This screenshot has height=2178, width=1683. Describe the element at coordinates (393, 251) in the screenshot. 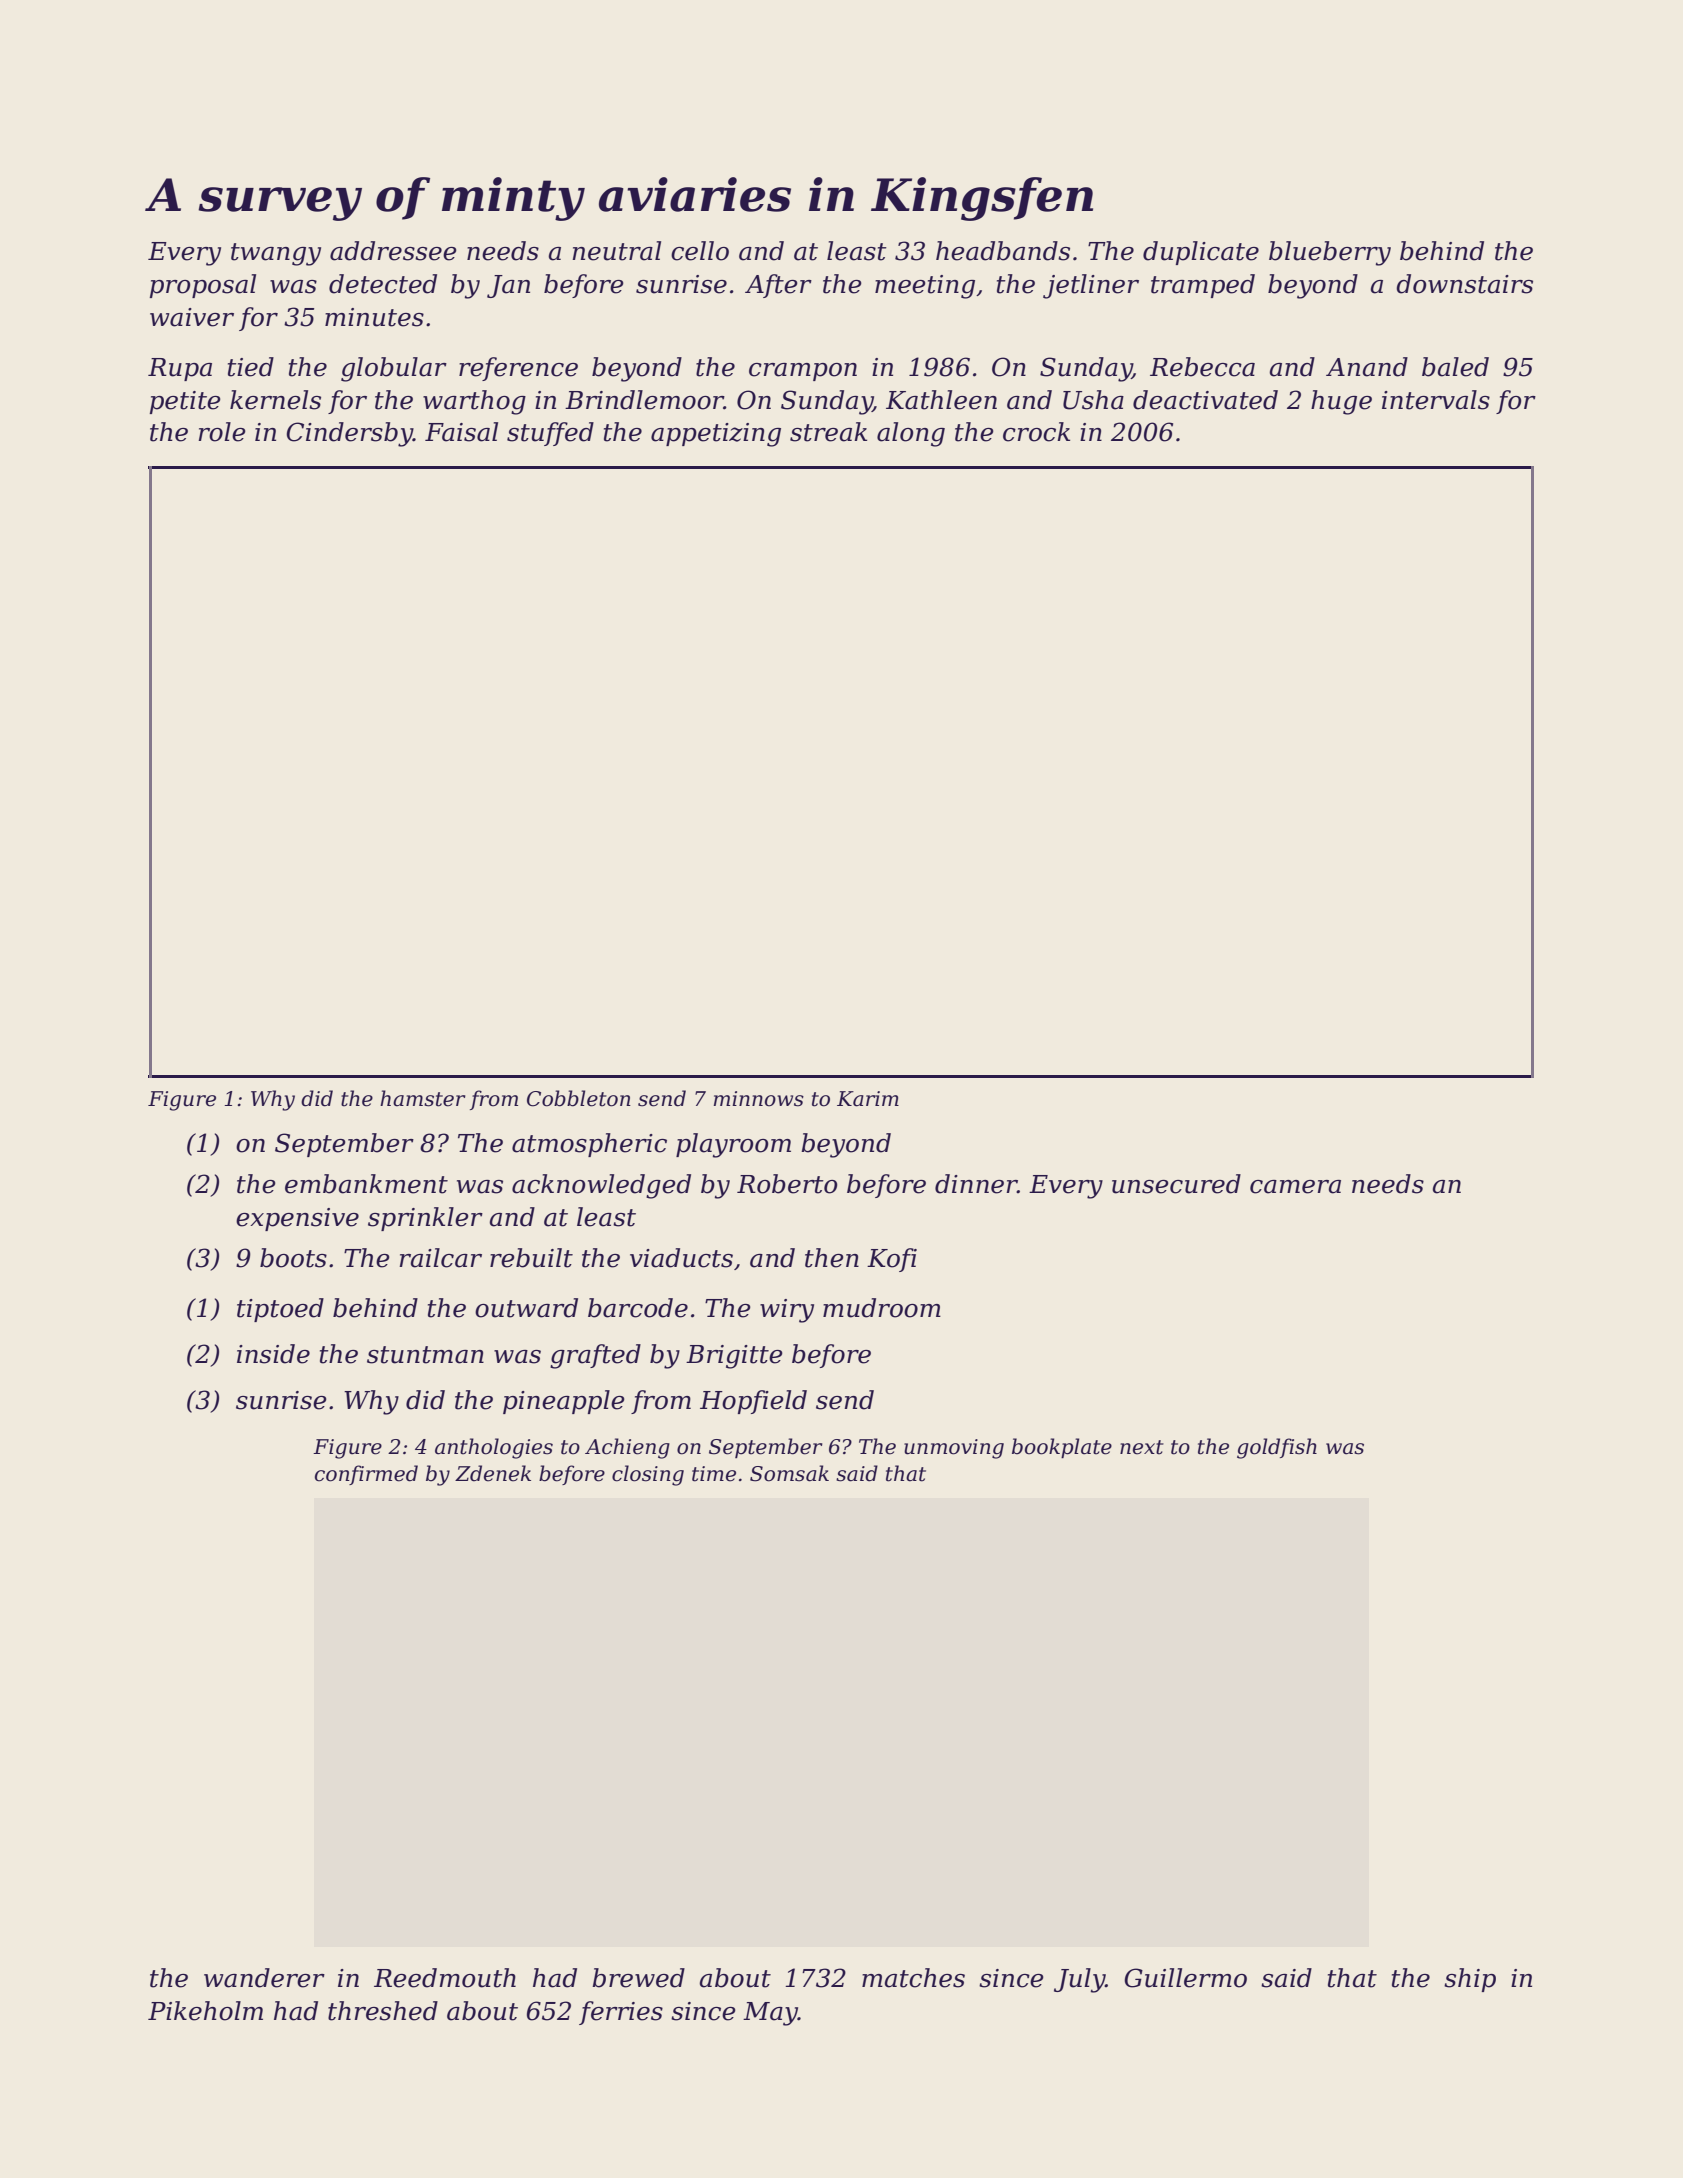

I see `addressee` at that location.
